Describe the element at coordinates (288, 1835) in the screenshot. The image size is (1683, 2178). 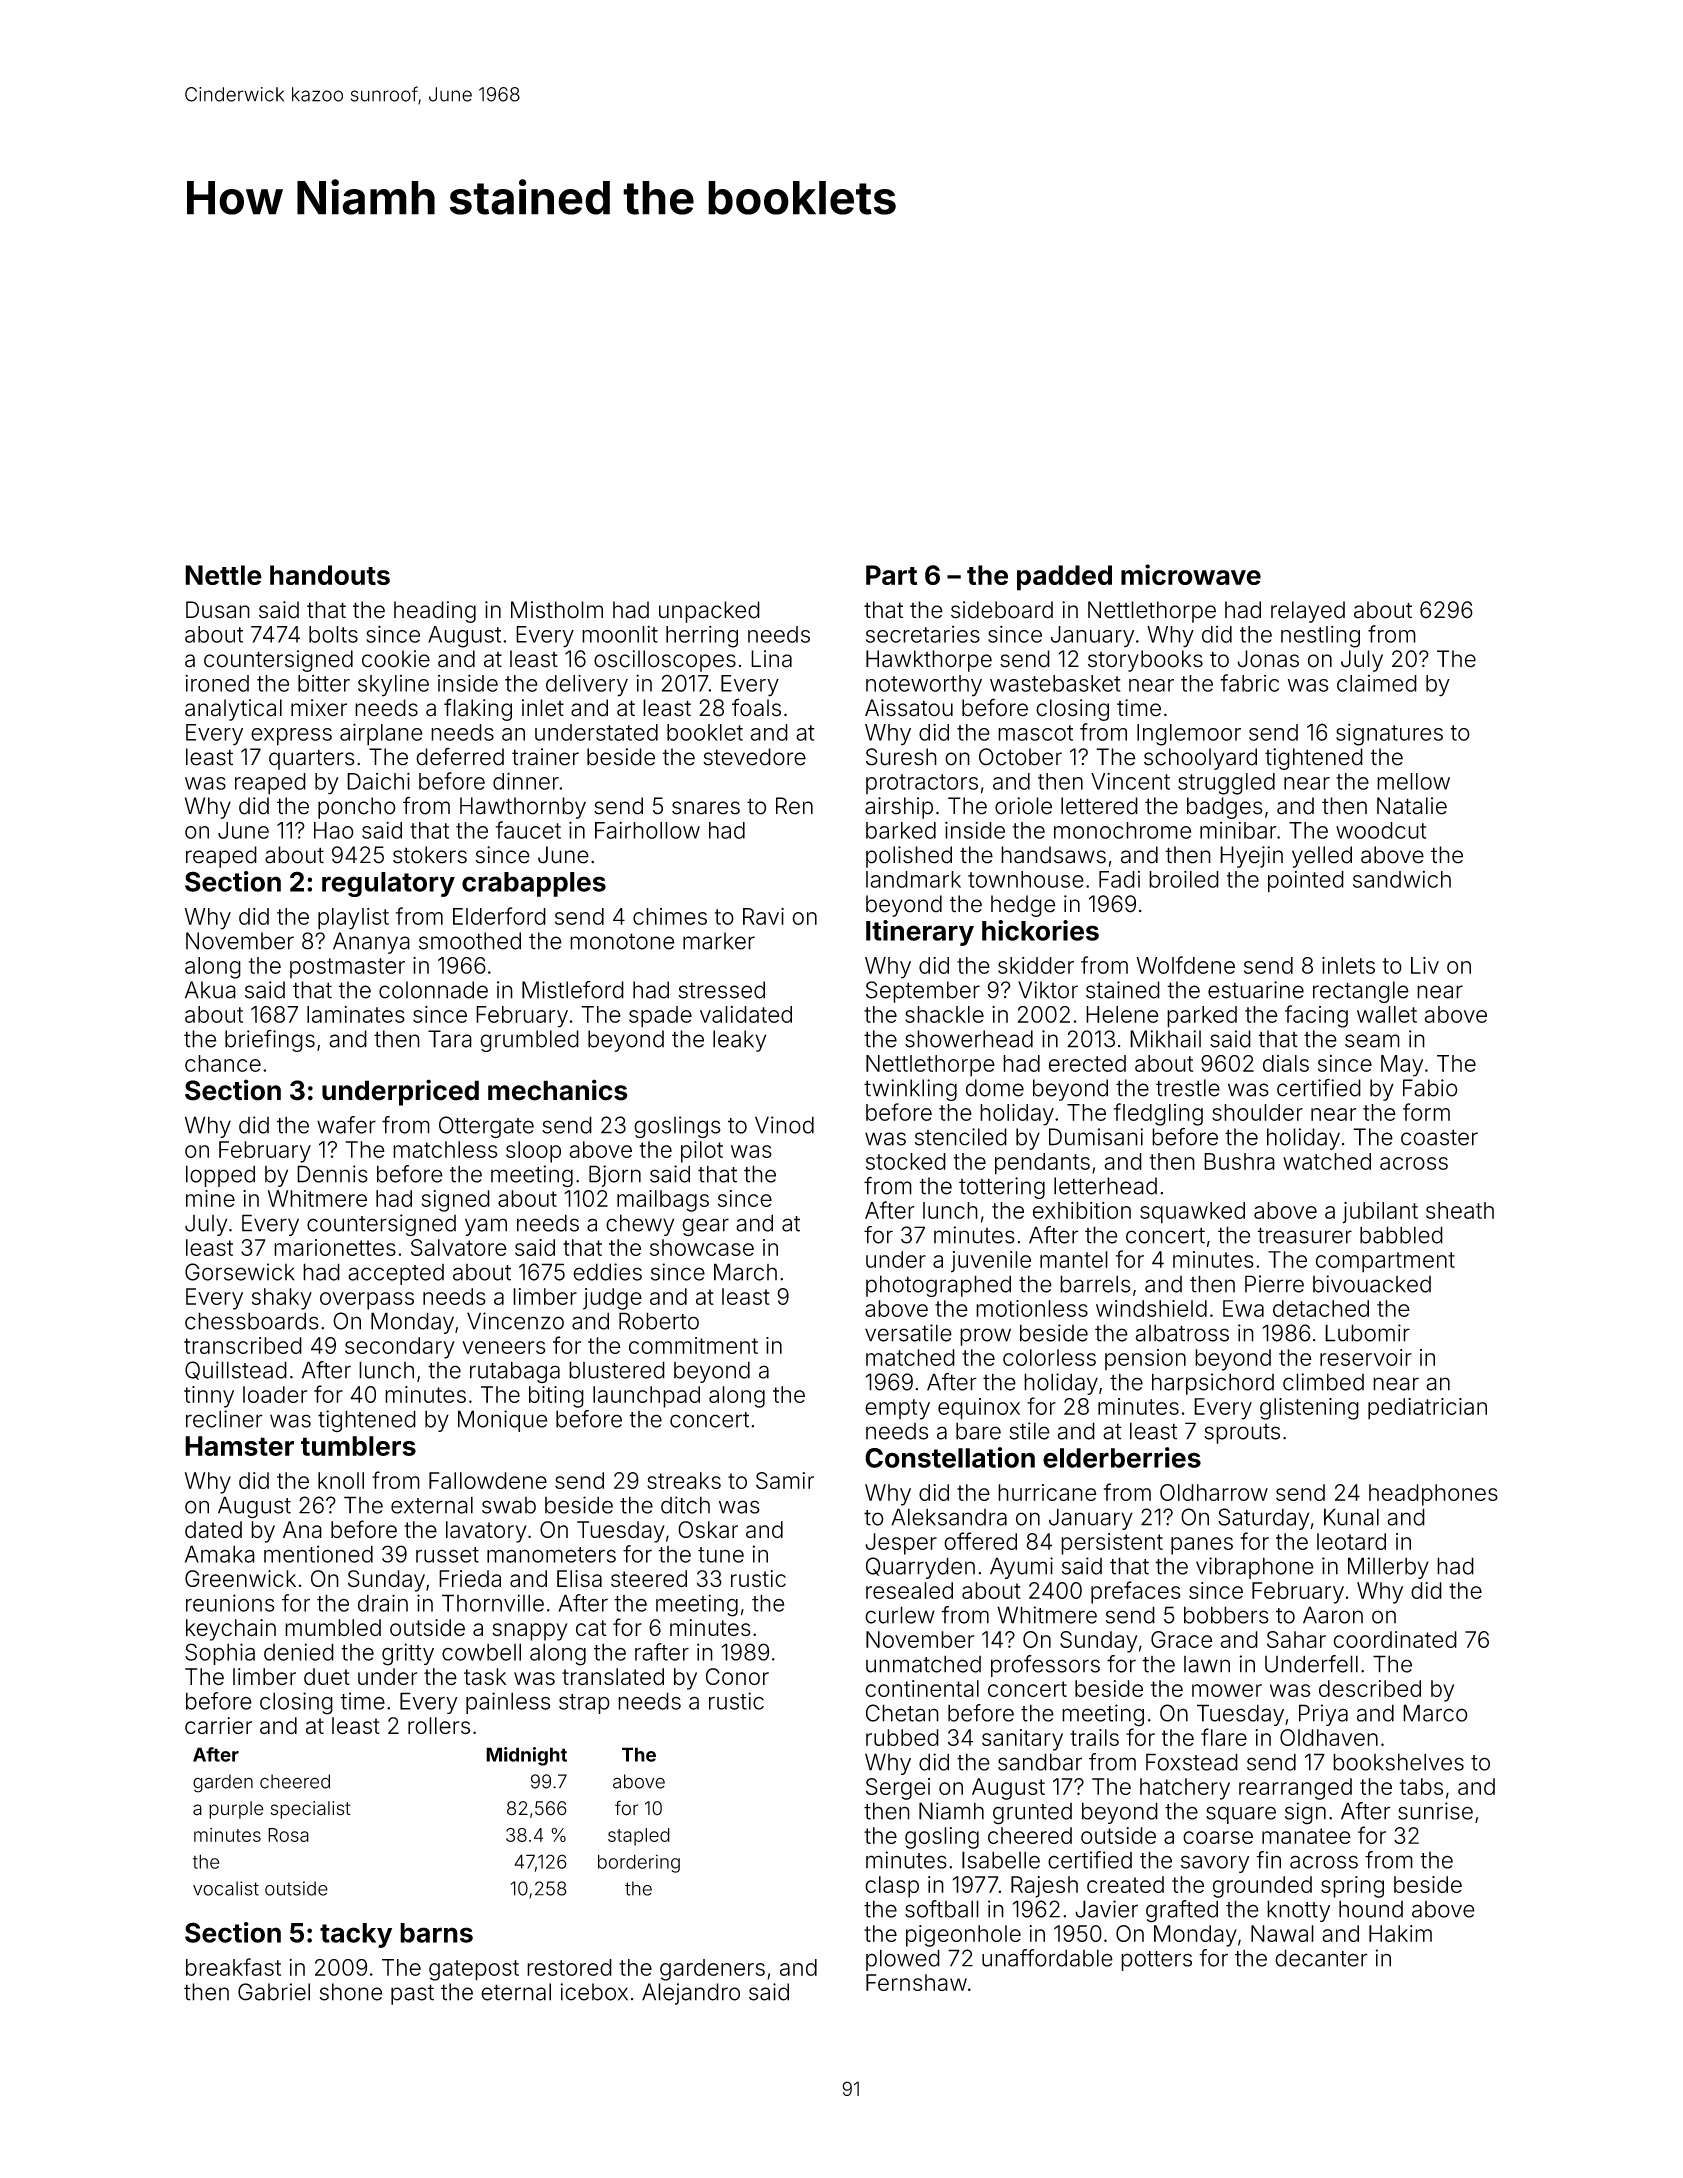
I see `Rosa` at that location.
